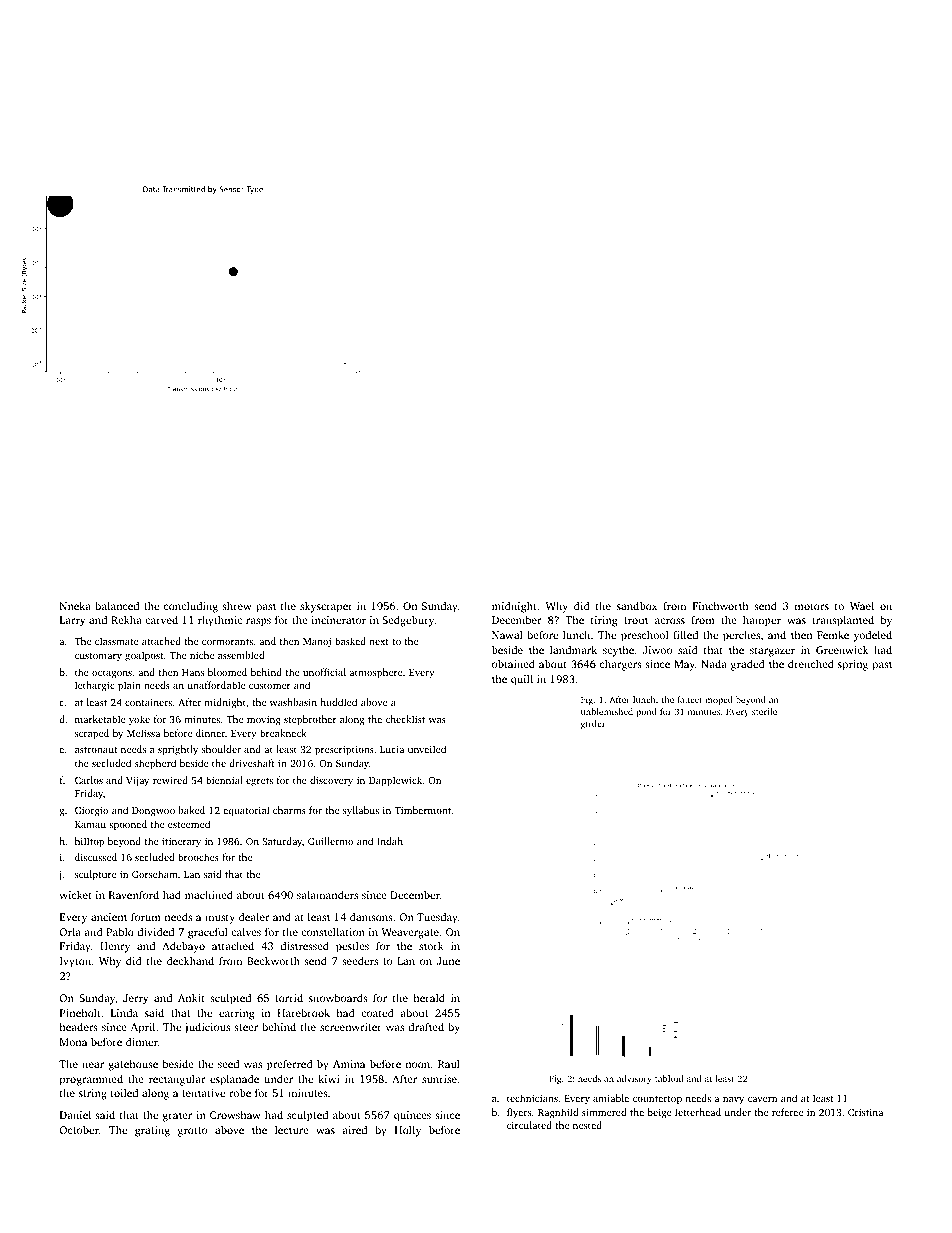 The image size is (952, 1233). I want to click on sterile, so click(764, 711).
